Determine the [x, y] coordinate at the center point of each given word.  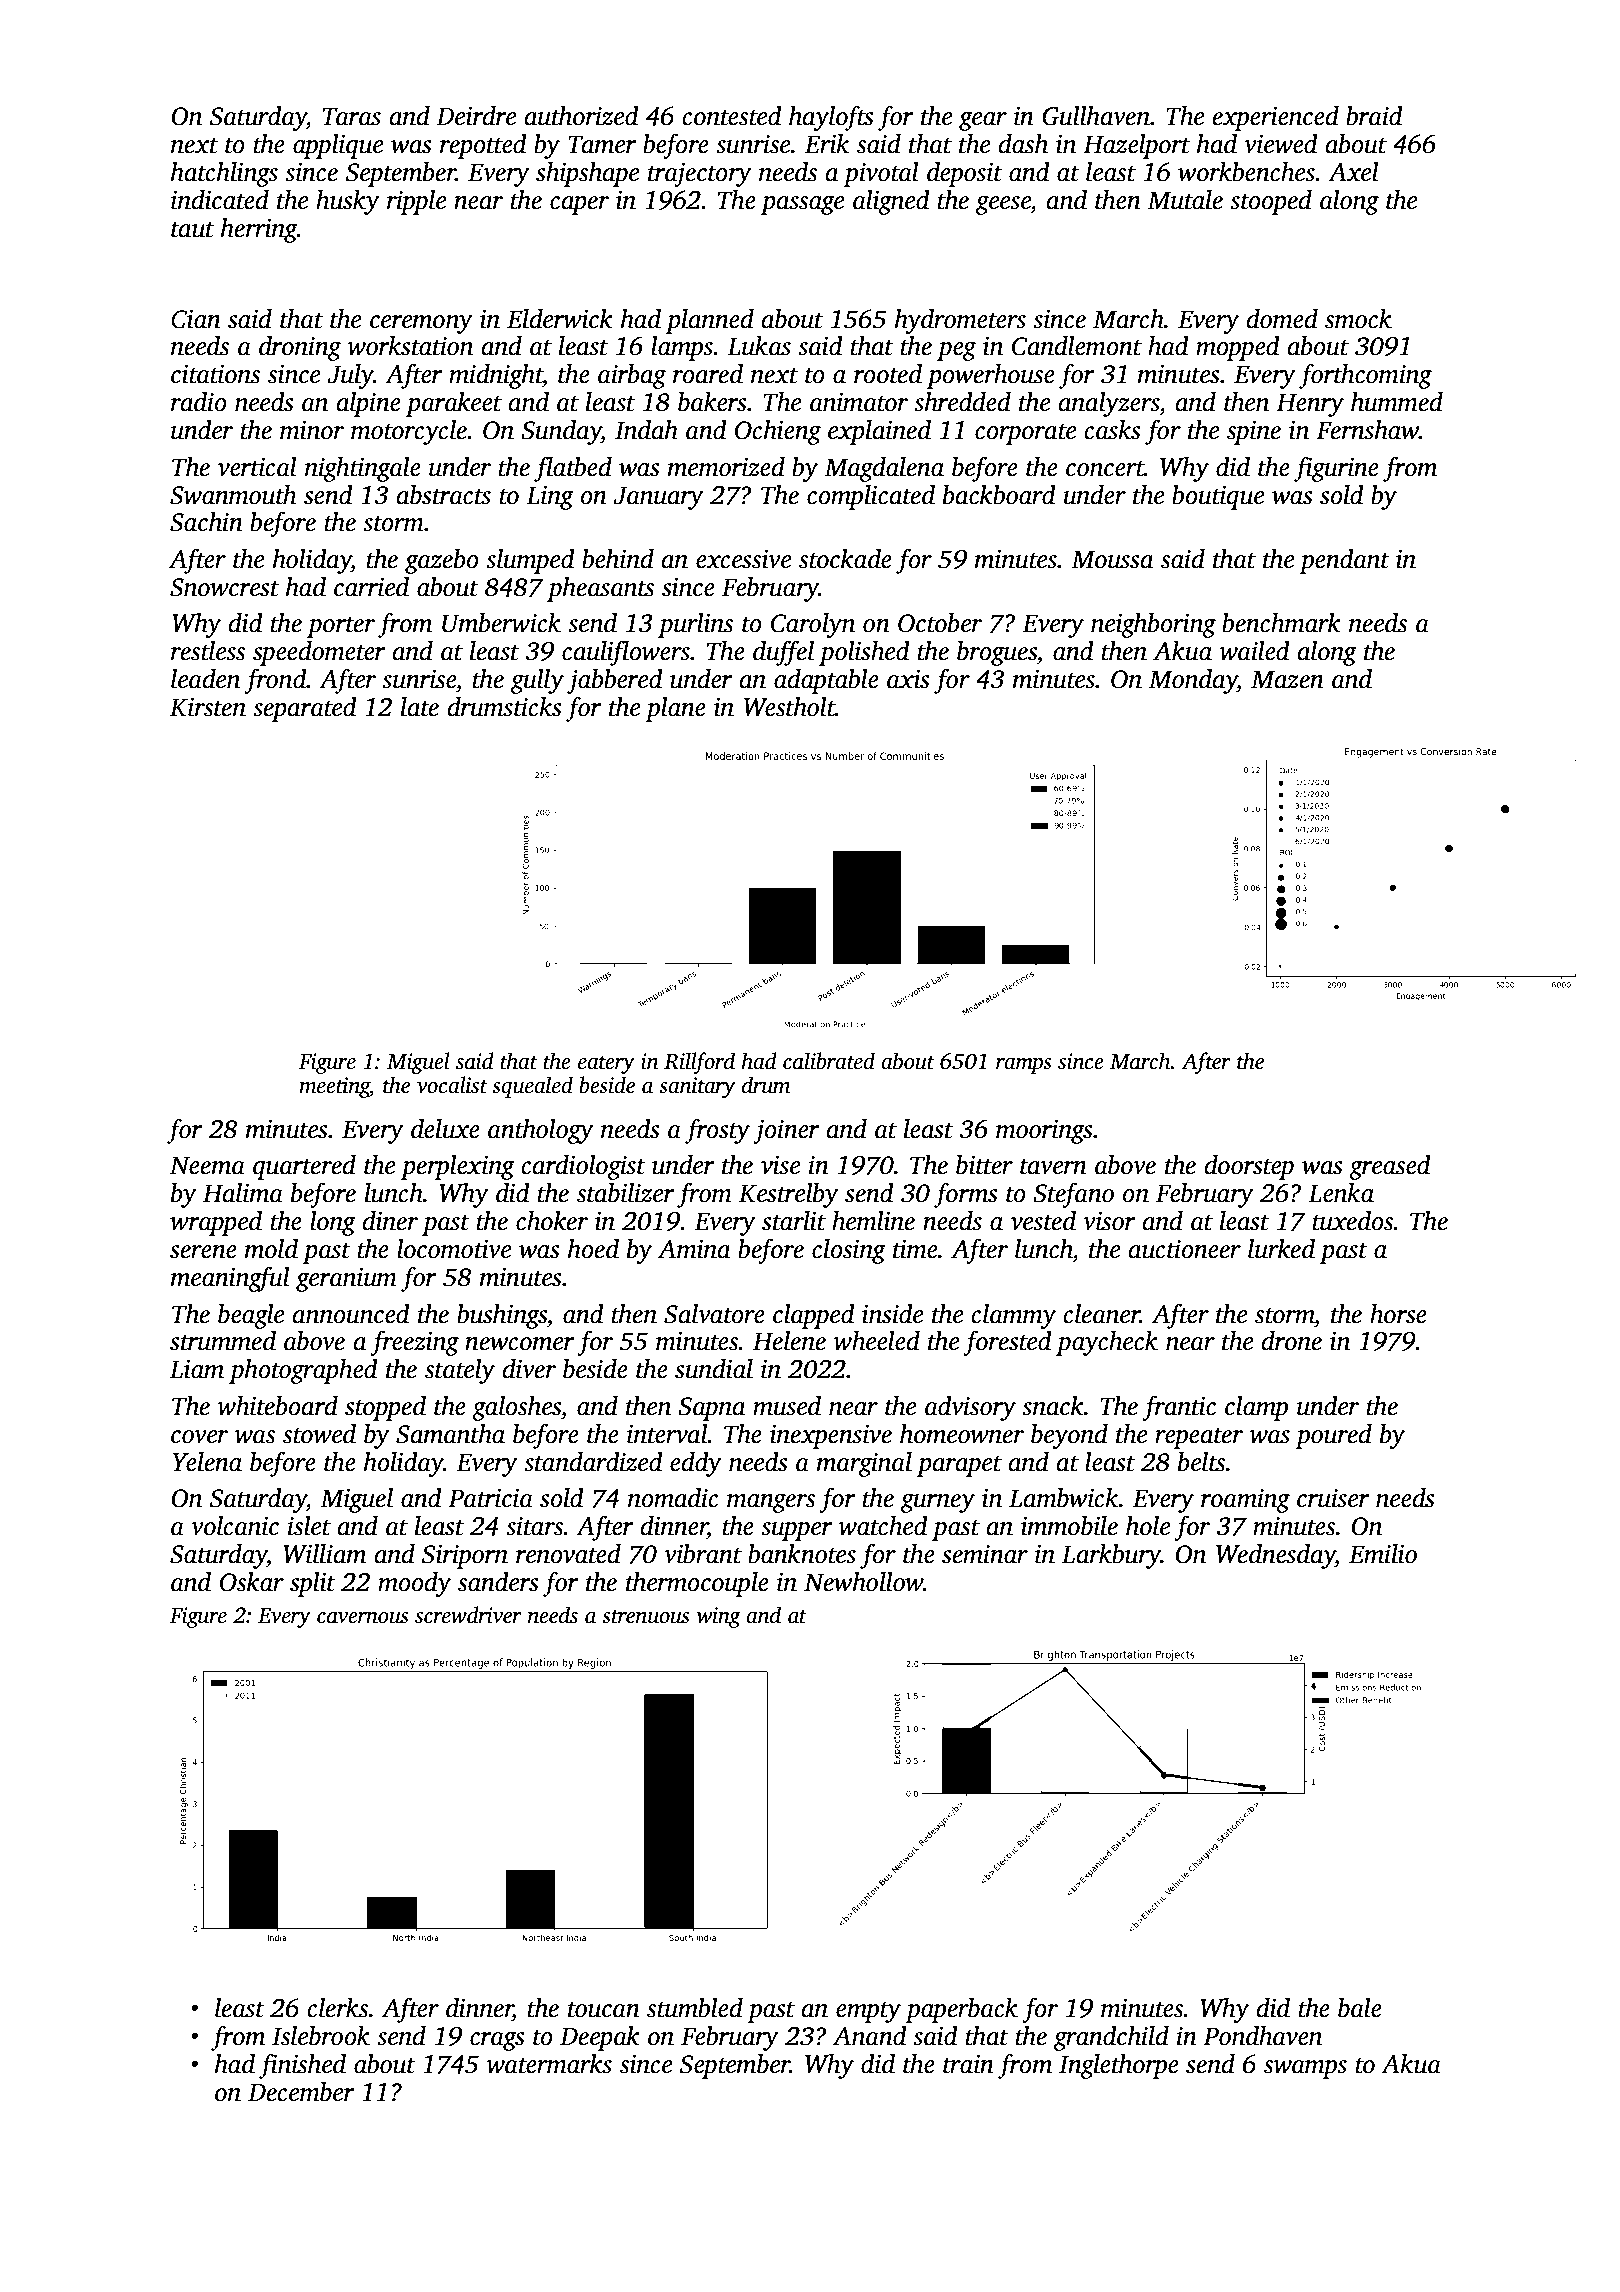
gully [537, 681]
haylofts [831, 118]
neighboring [1153, 625]
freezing [414, 1343]
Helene [789, 1341]
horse [1398, 1314]
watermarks [549, 2064]
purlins [695, 625]
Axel [1353, 172]
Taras [352, 116]
